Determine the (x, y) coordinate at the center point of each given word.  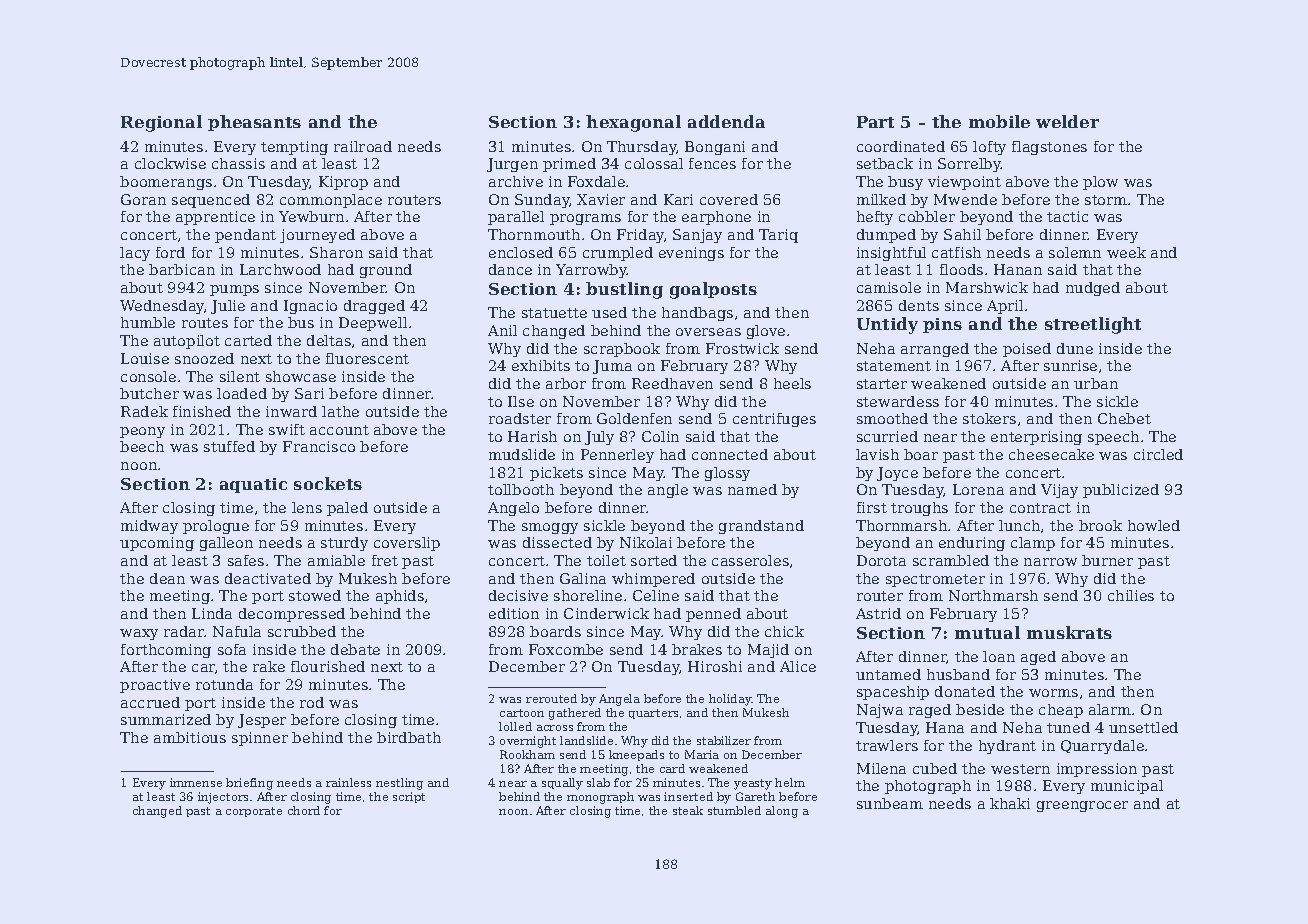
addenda (726, 121)
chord (304, 810)
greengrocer (1082, 806)
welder (1067, 121)
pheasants (254, 123)
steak (688, 810)
